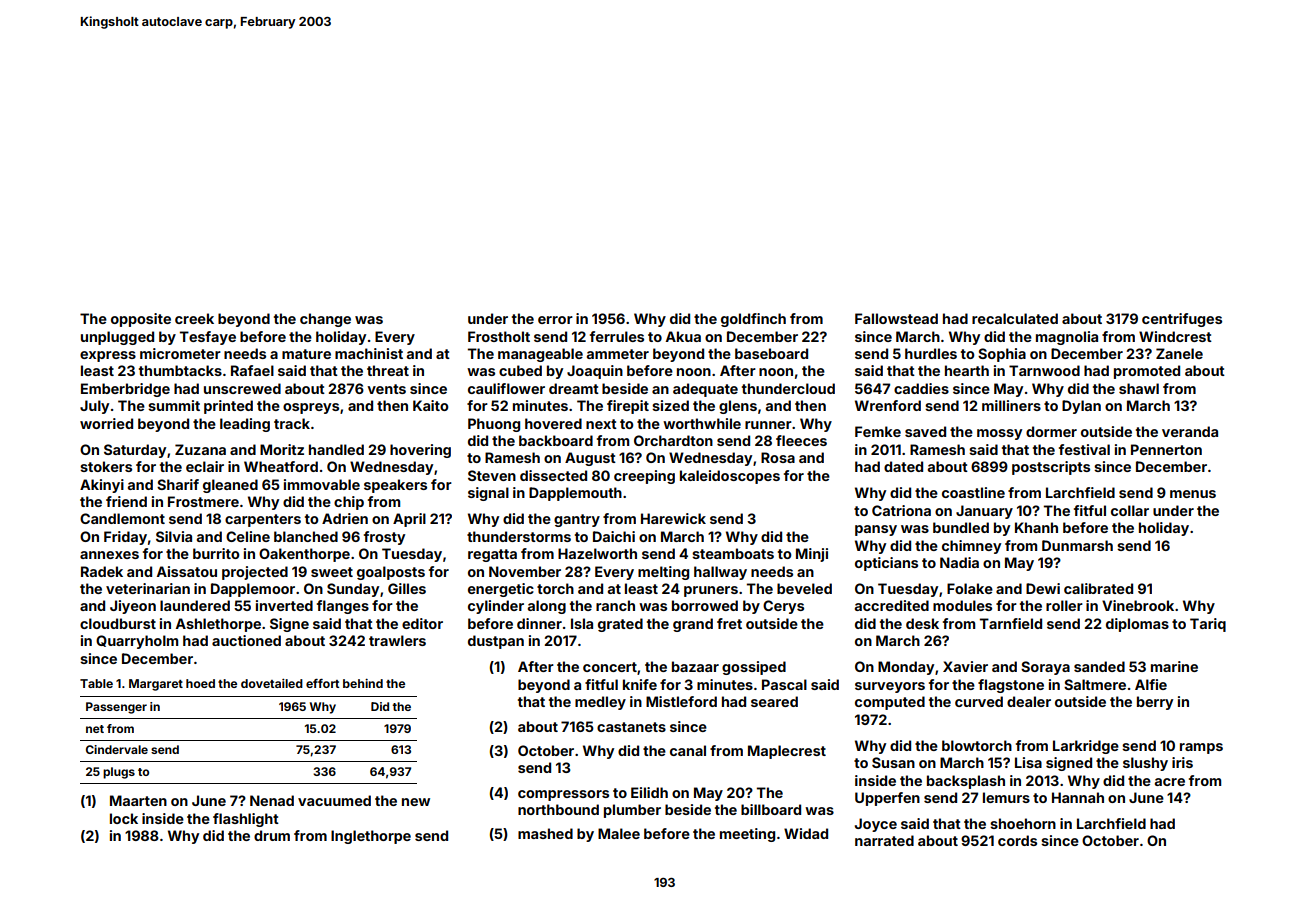 The image size is (1308, 924). Describe the element at coordinates (525, 571) in the document. I see `November` at that location.
